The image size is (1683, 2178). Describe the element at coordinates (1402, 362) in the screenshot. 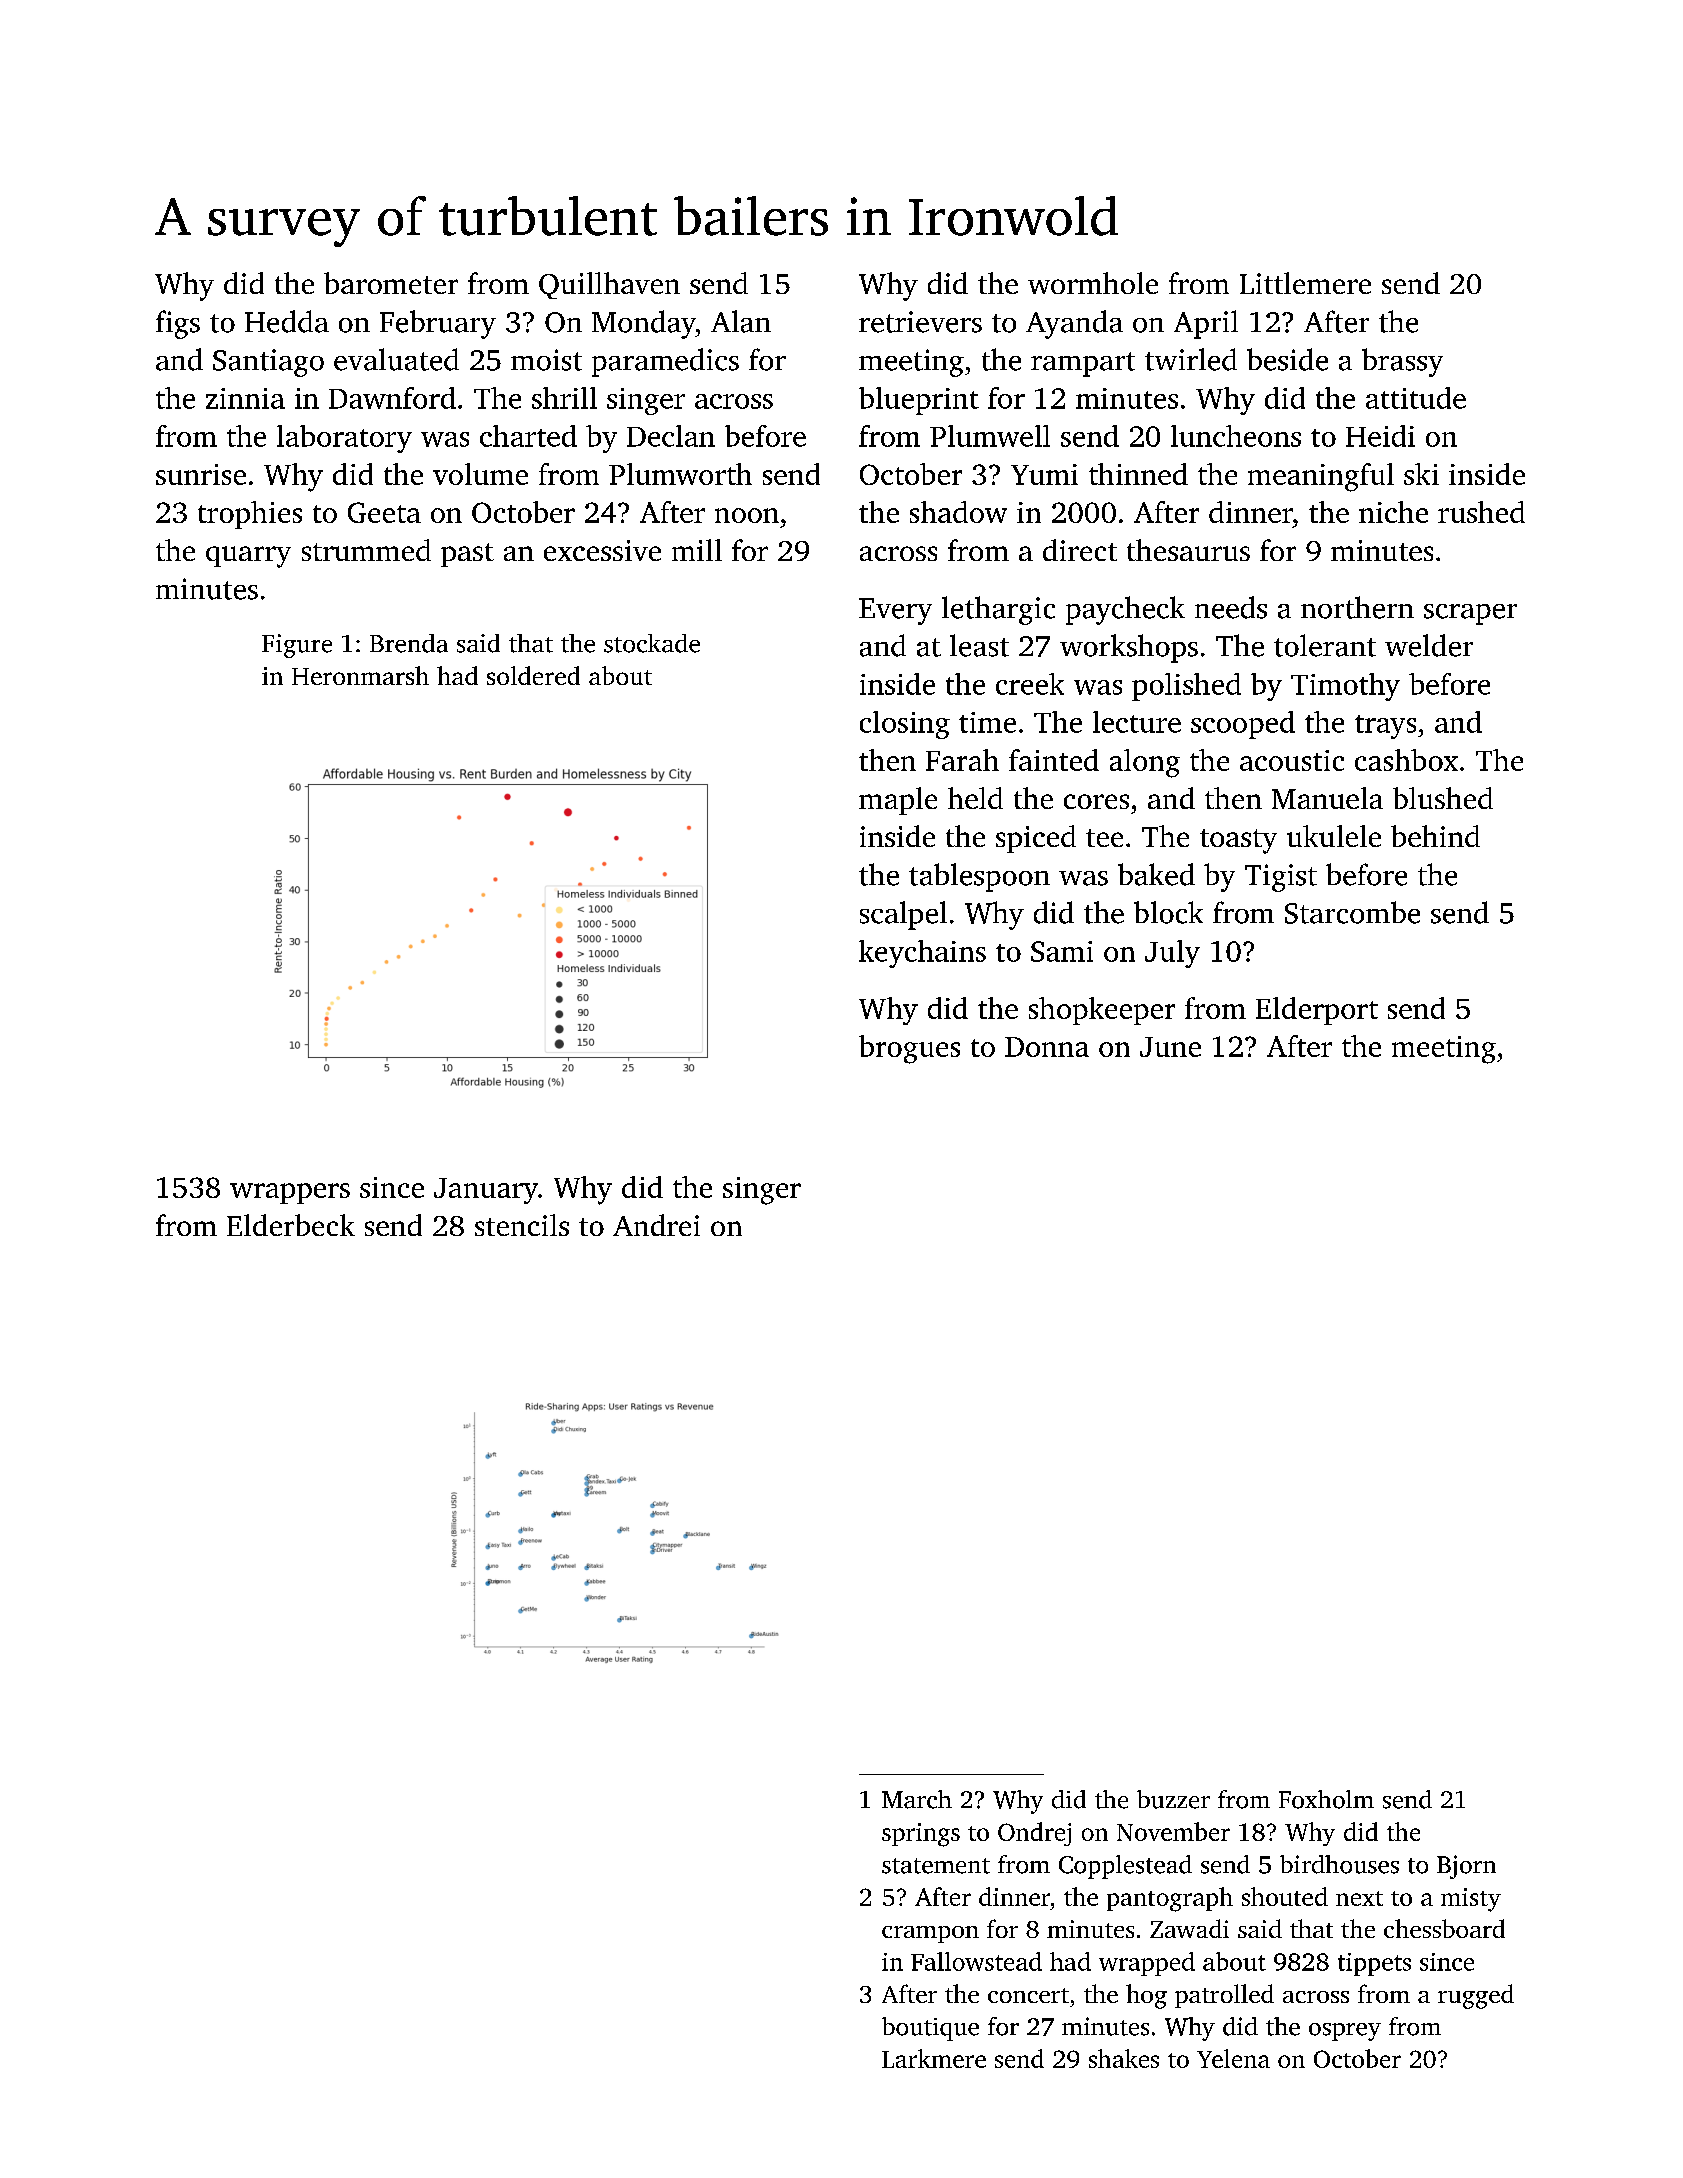

I see `brassy` at that location.
